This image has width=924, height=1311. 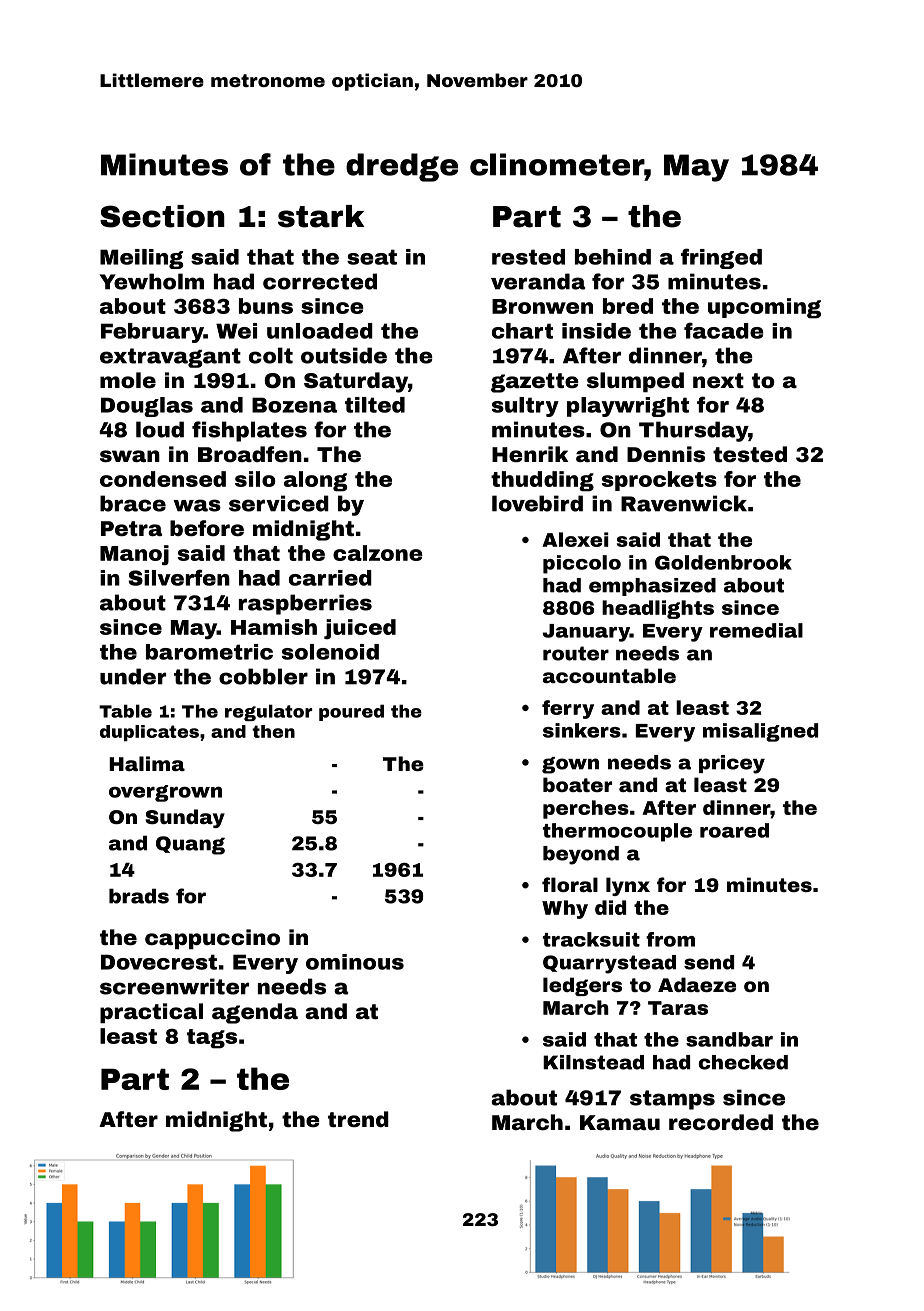 I want to click on brads, so click(x=139, y=896).
